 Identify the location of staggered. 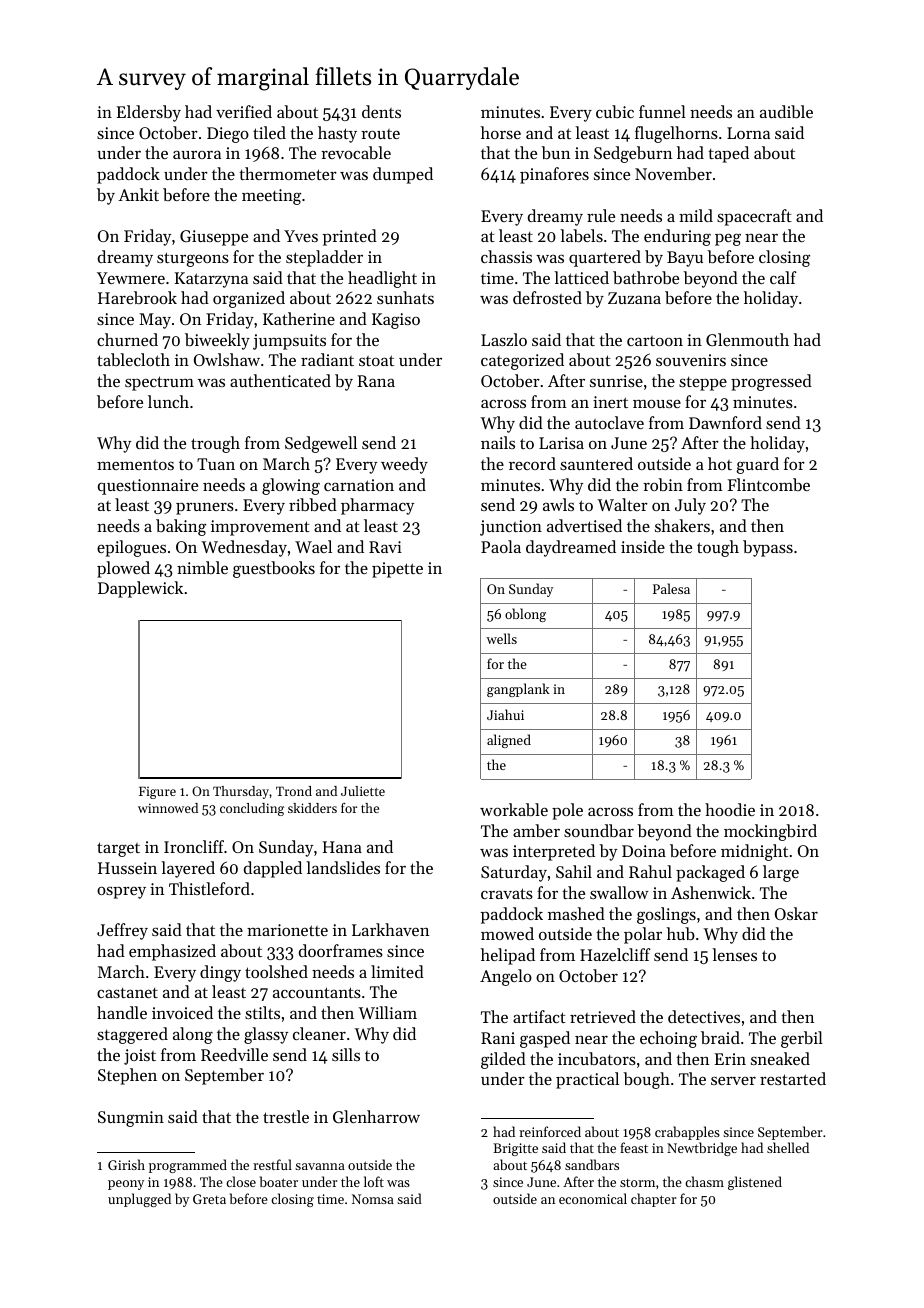
(132, 1035).
